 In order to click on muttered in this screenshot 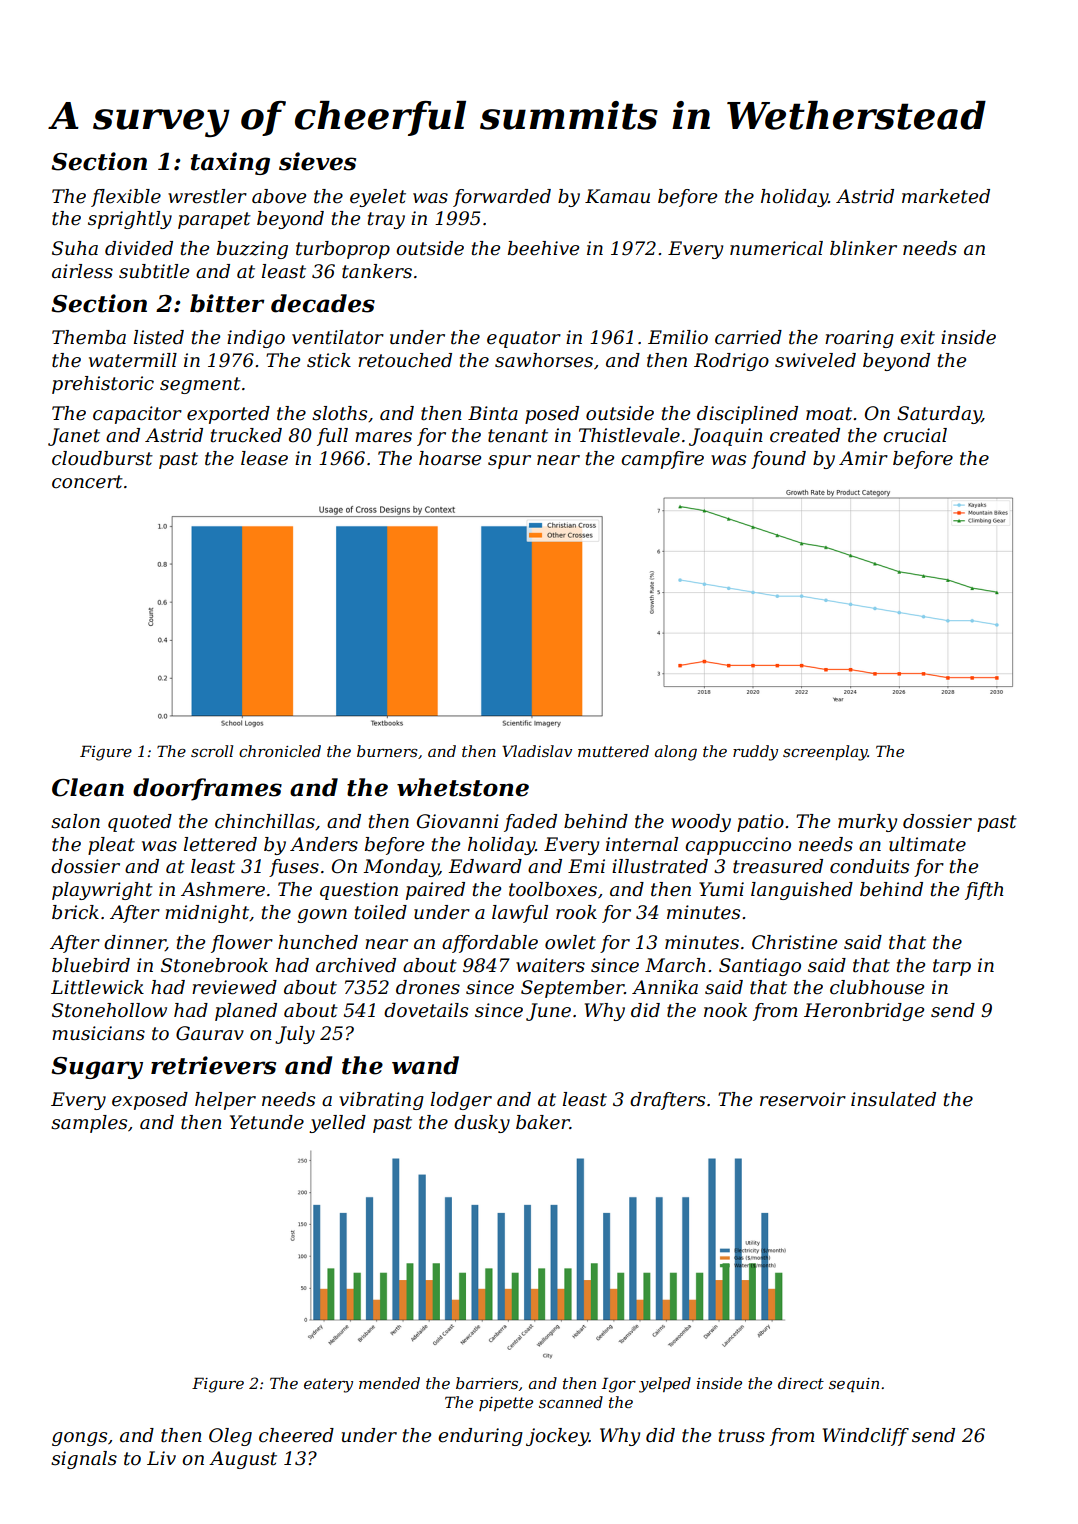, I will do `click(613, 751)`.
